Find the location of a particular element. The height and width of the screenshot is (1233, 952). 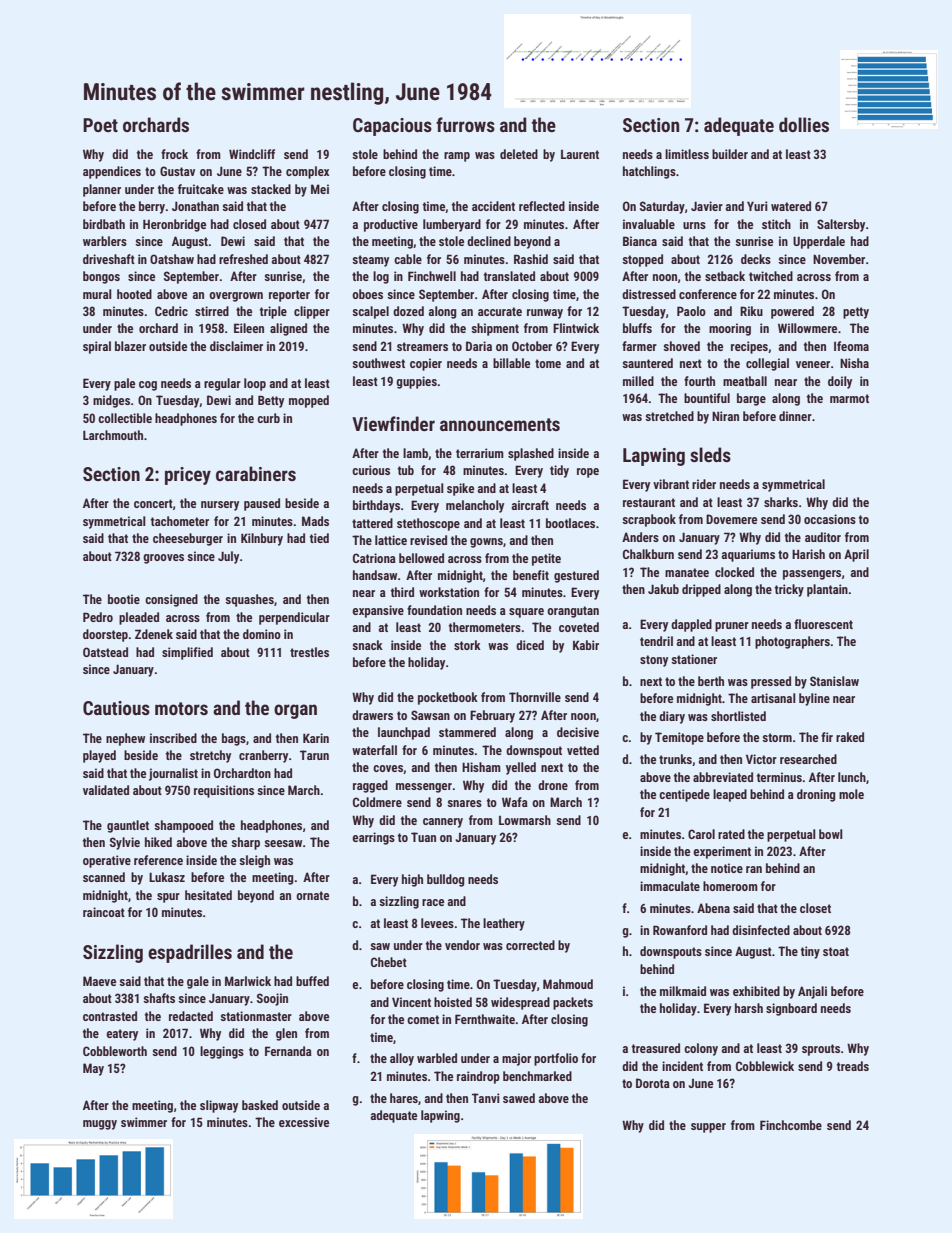

Flintwick is located at coordinates (576, 328).
